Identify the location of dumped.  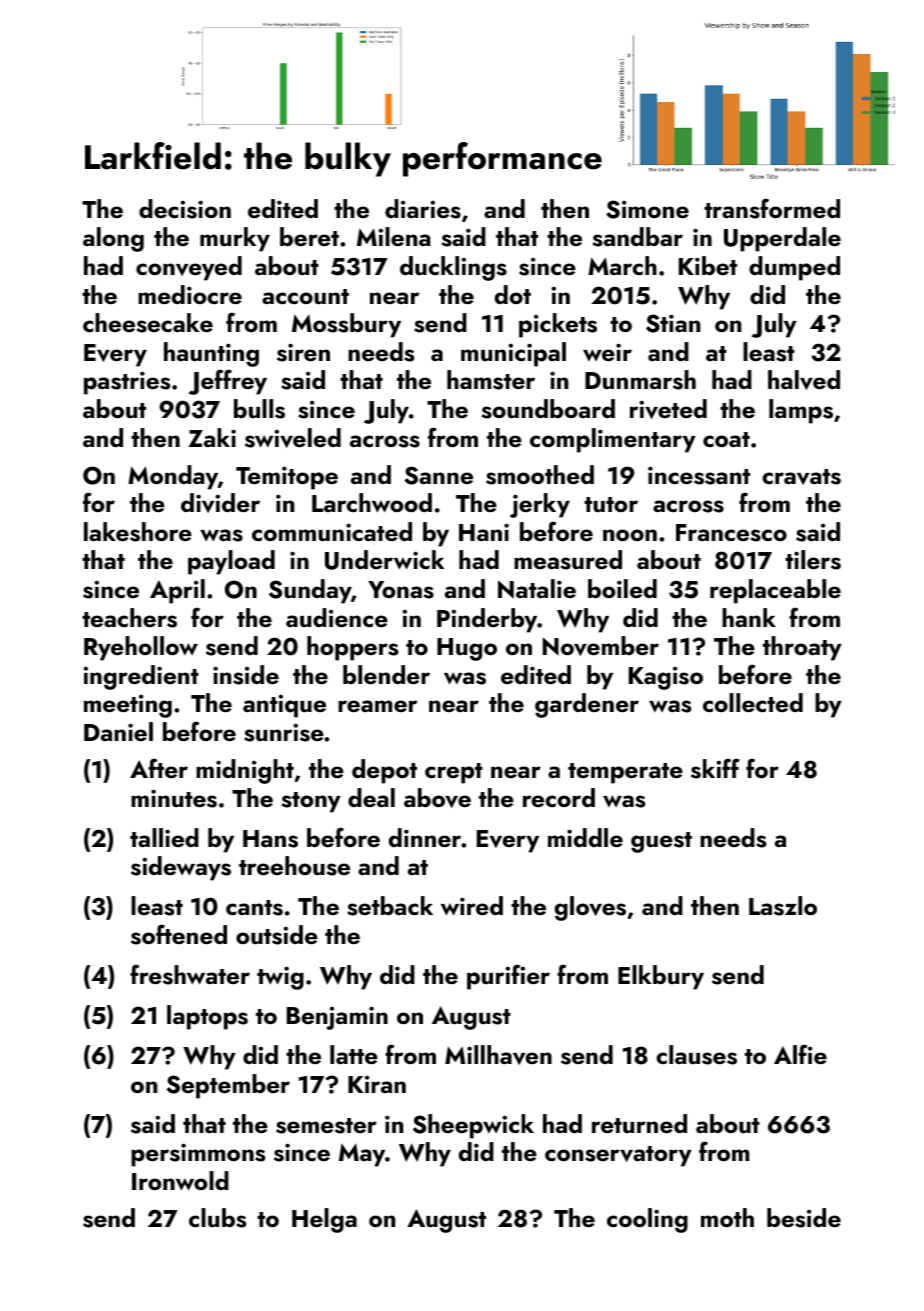
(794, 268).
